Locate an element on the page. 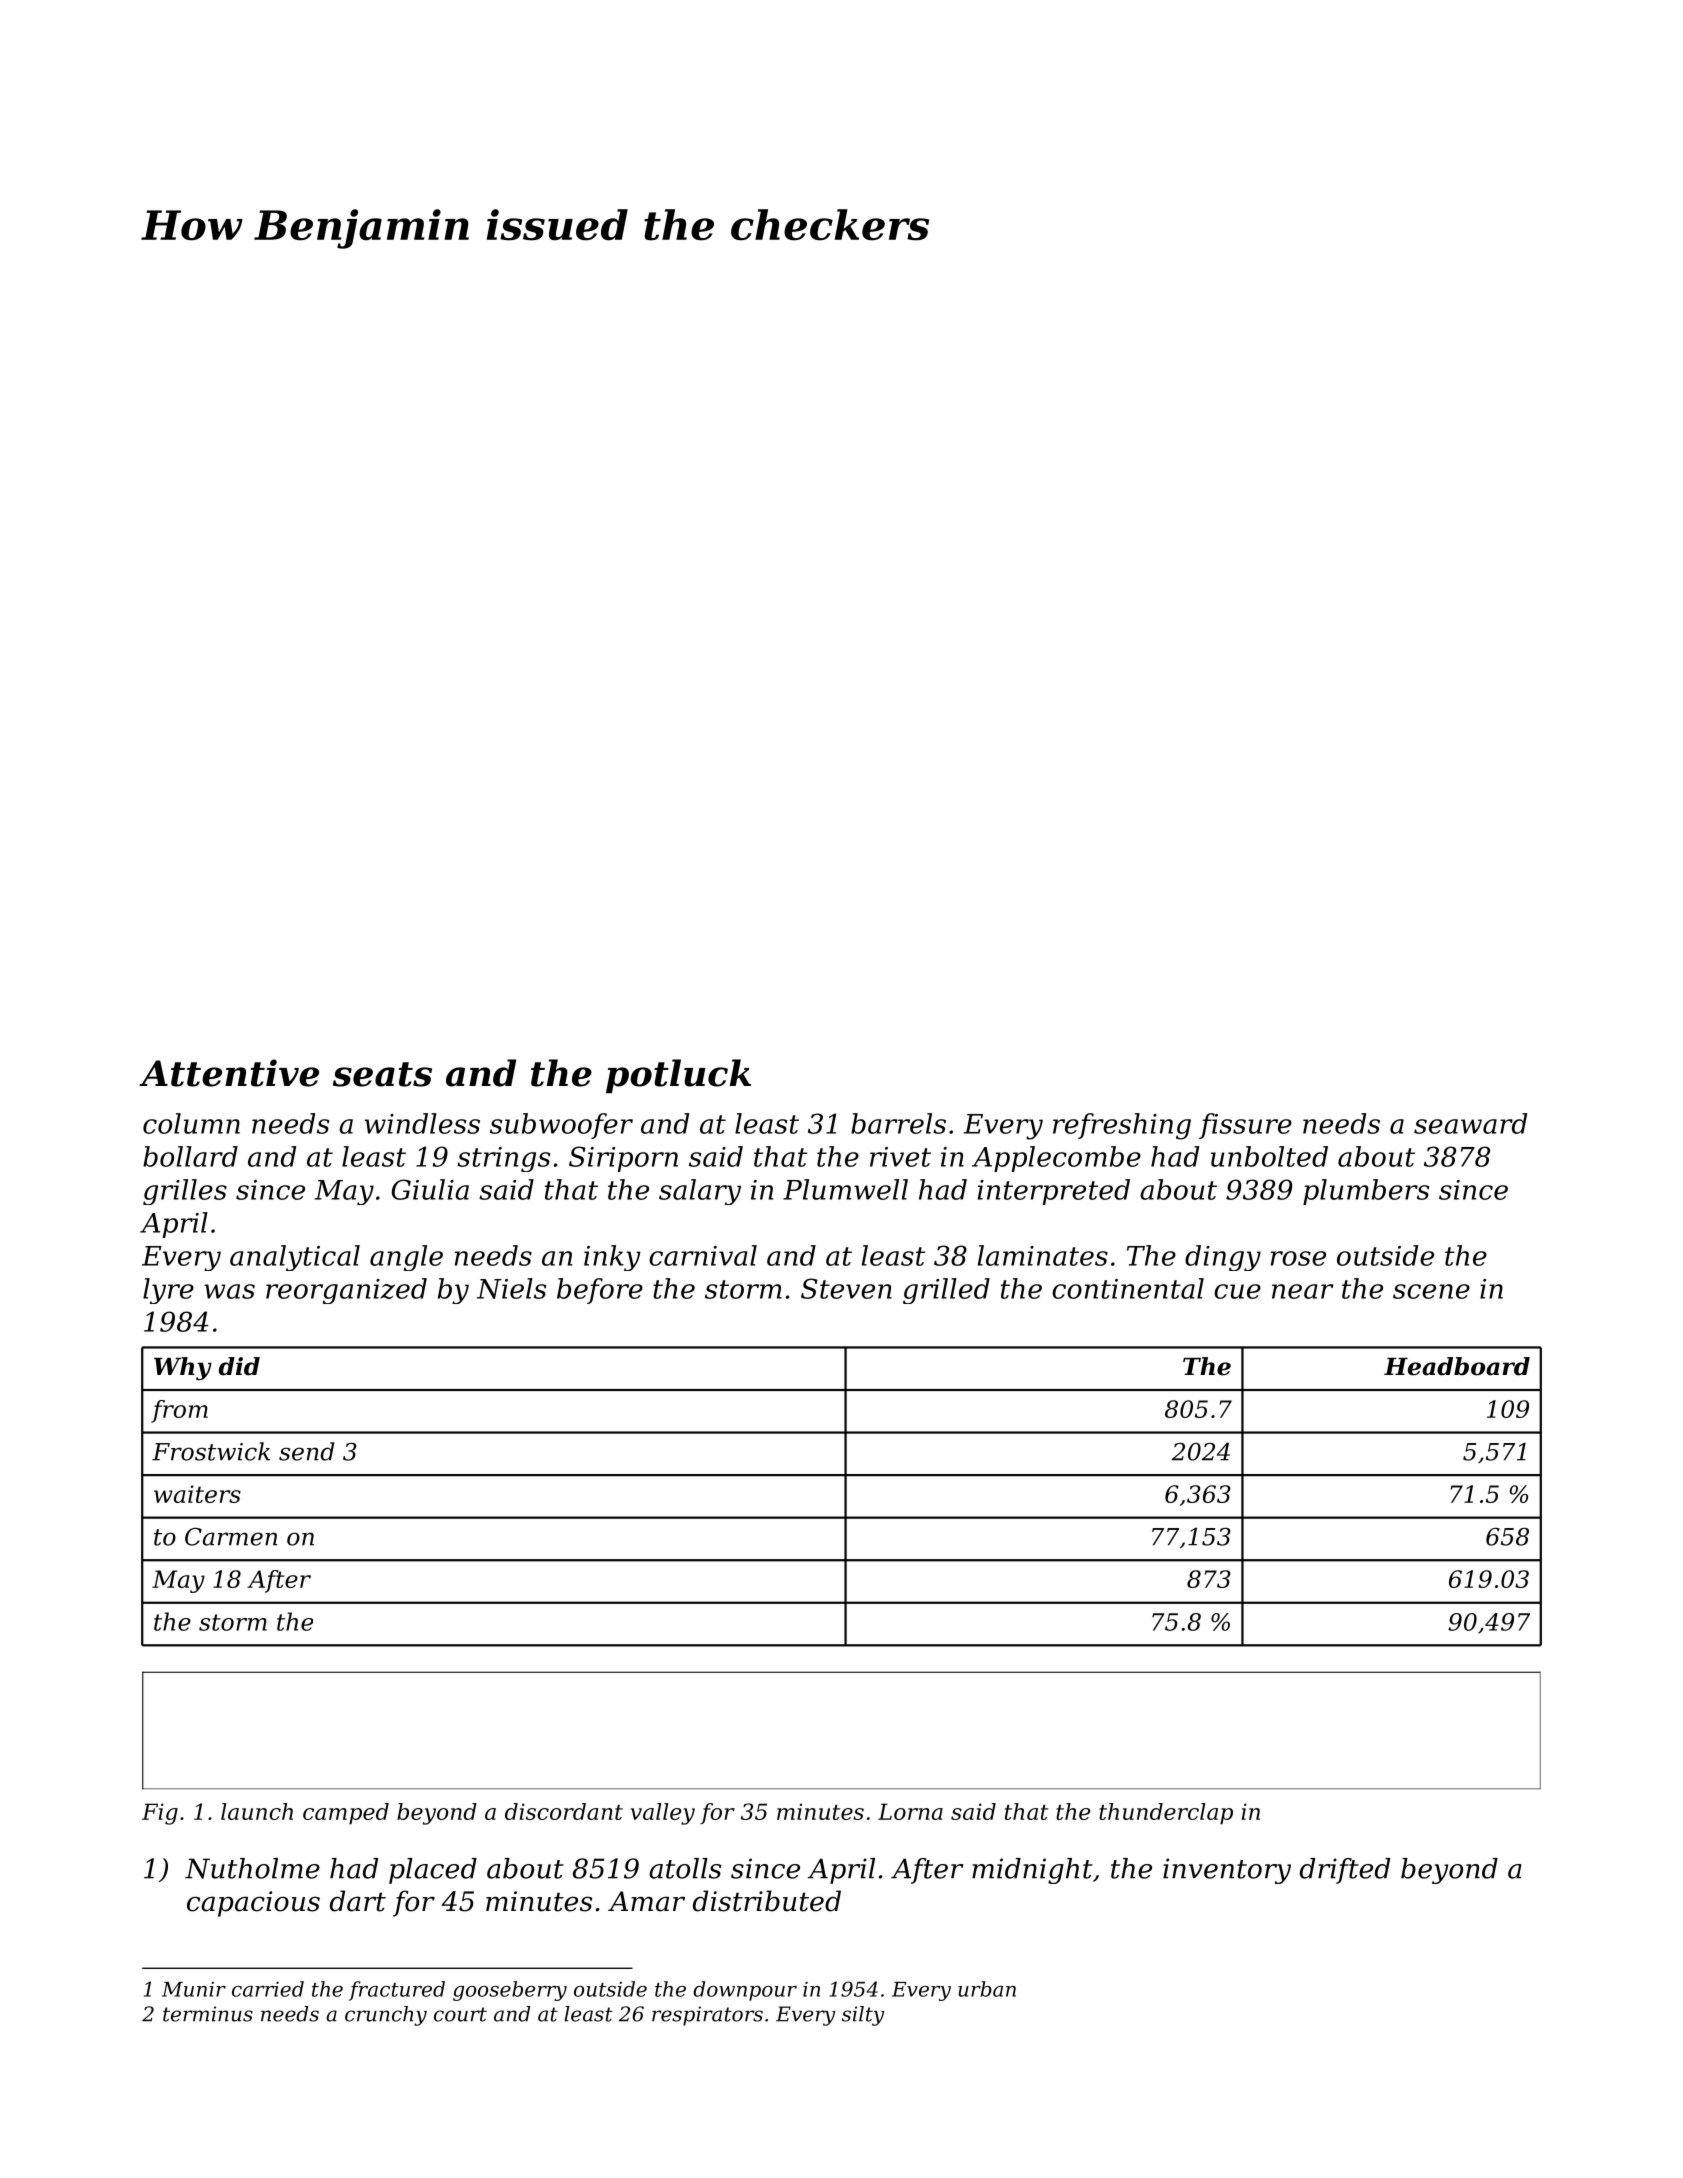 This page has height=2178, width=1683. capacious is located at coordinates (253, 1904).
